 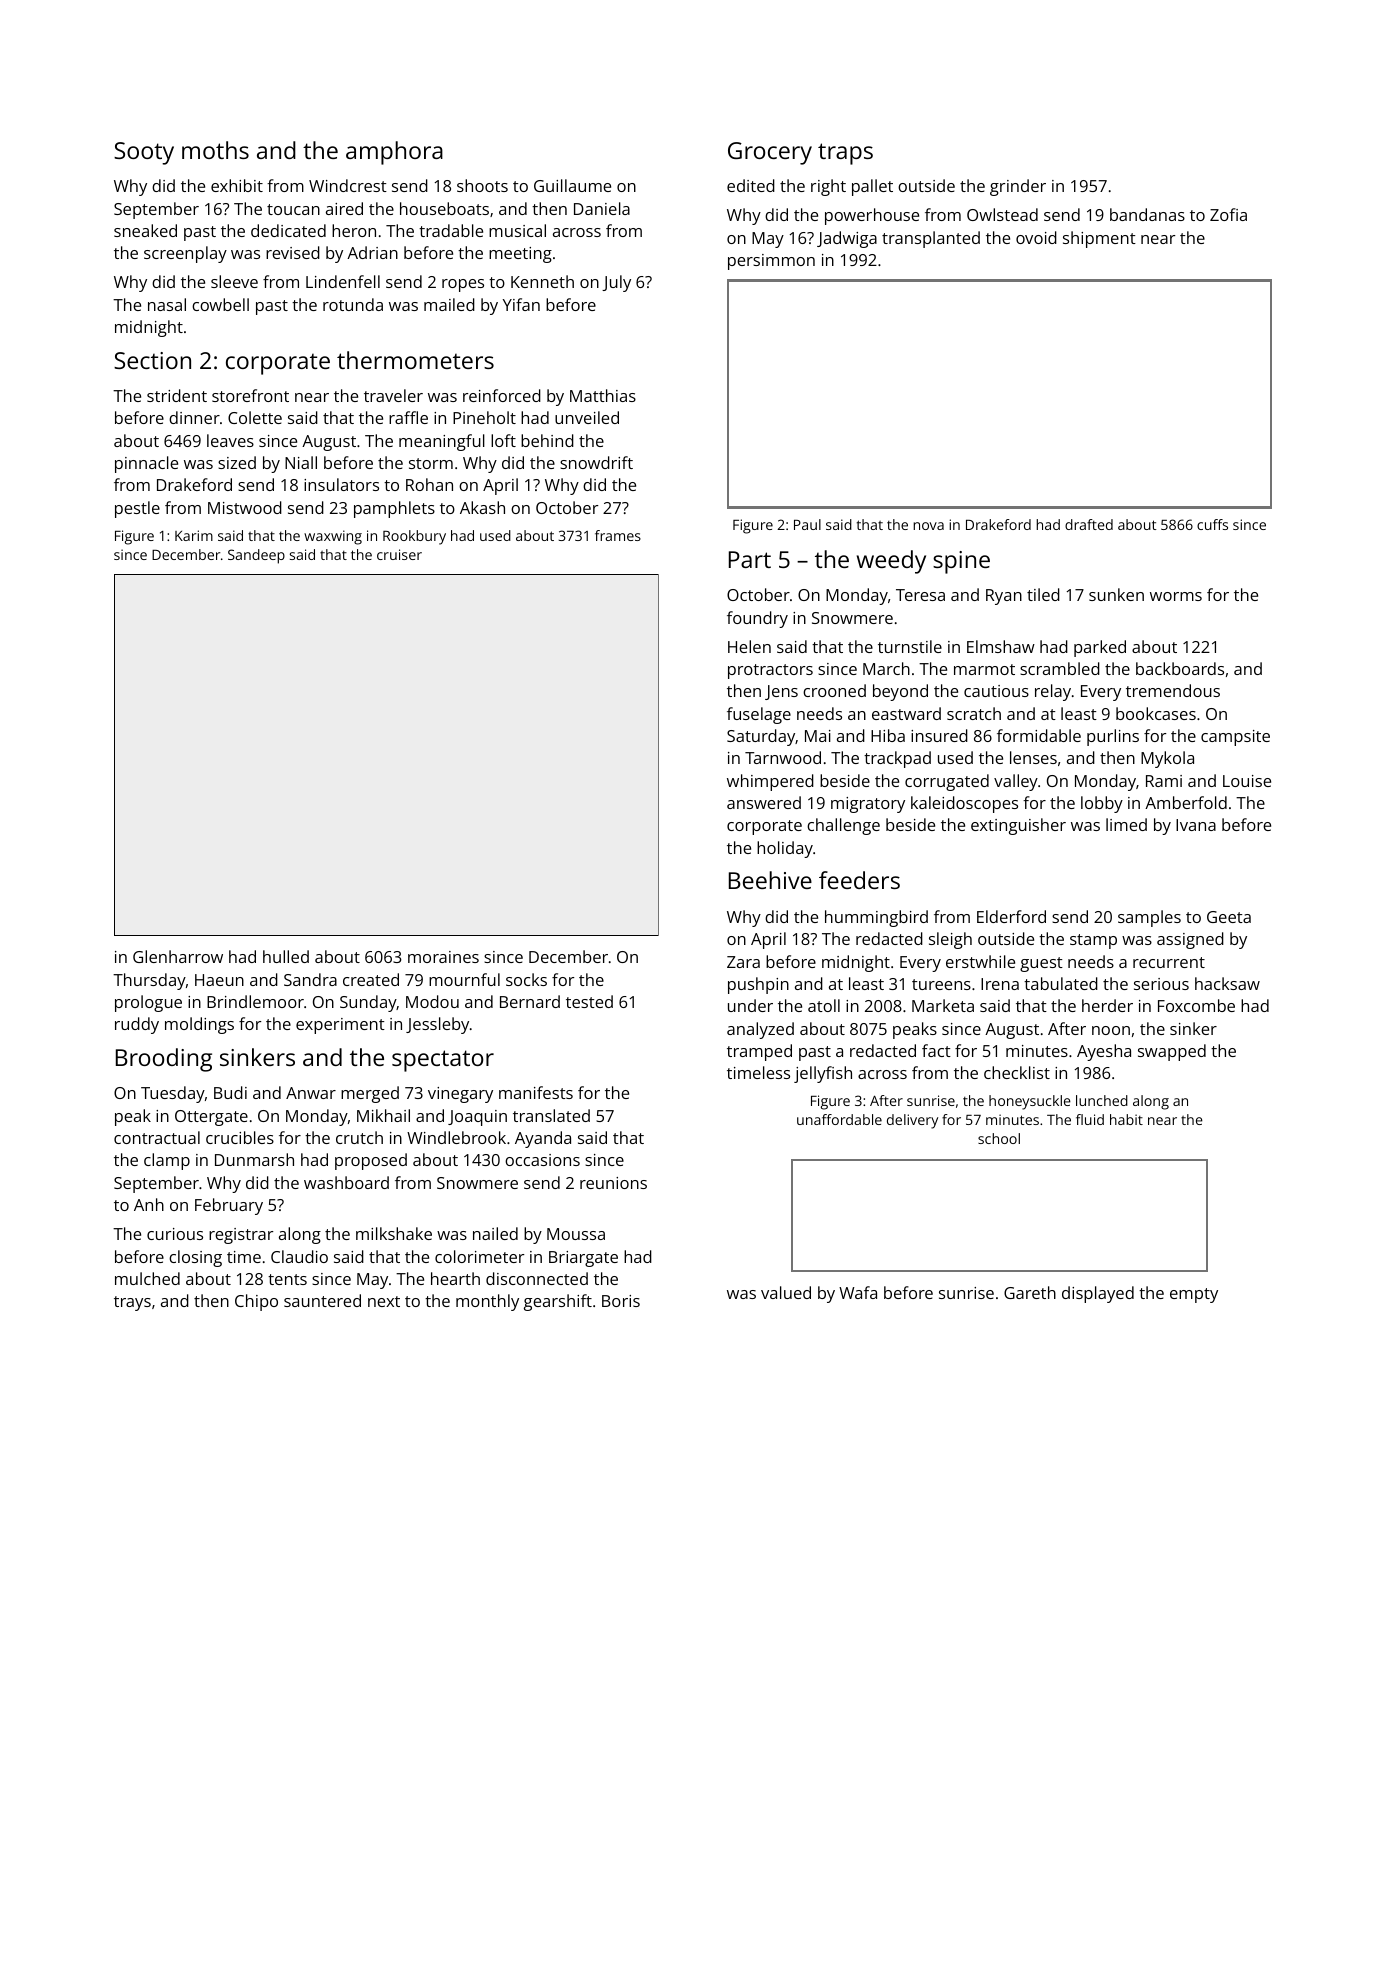 I want to click on cruiser, so click(x=399, y=554).
